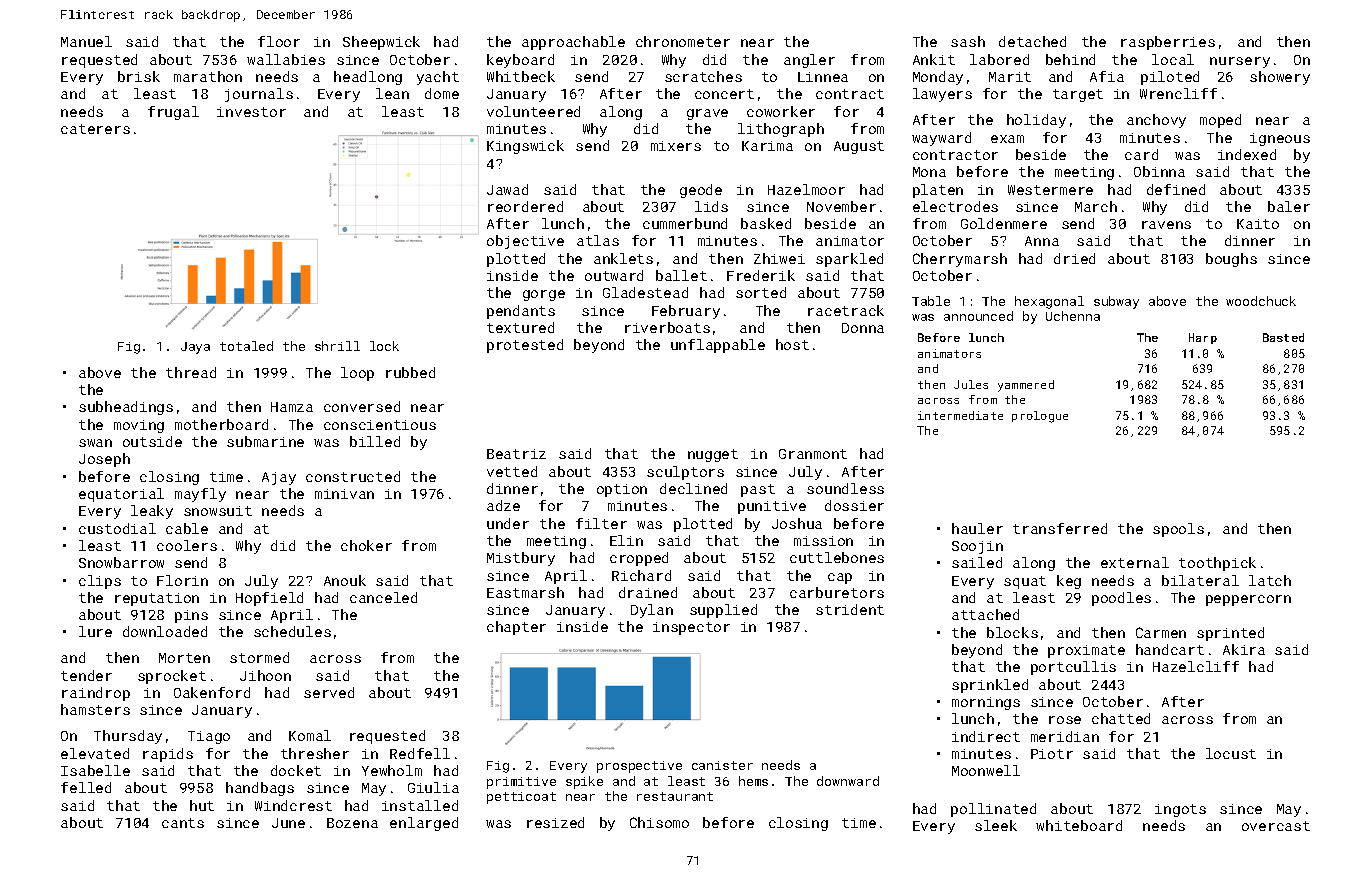  What do you see at coordinates (1231, 753) in the screenshot?
I see `locust` at bounding box center [1231, 753].
